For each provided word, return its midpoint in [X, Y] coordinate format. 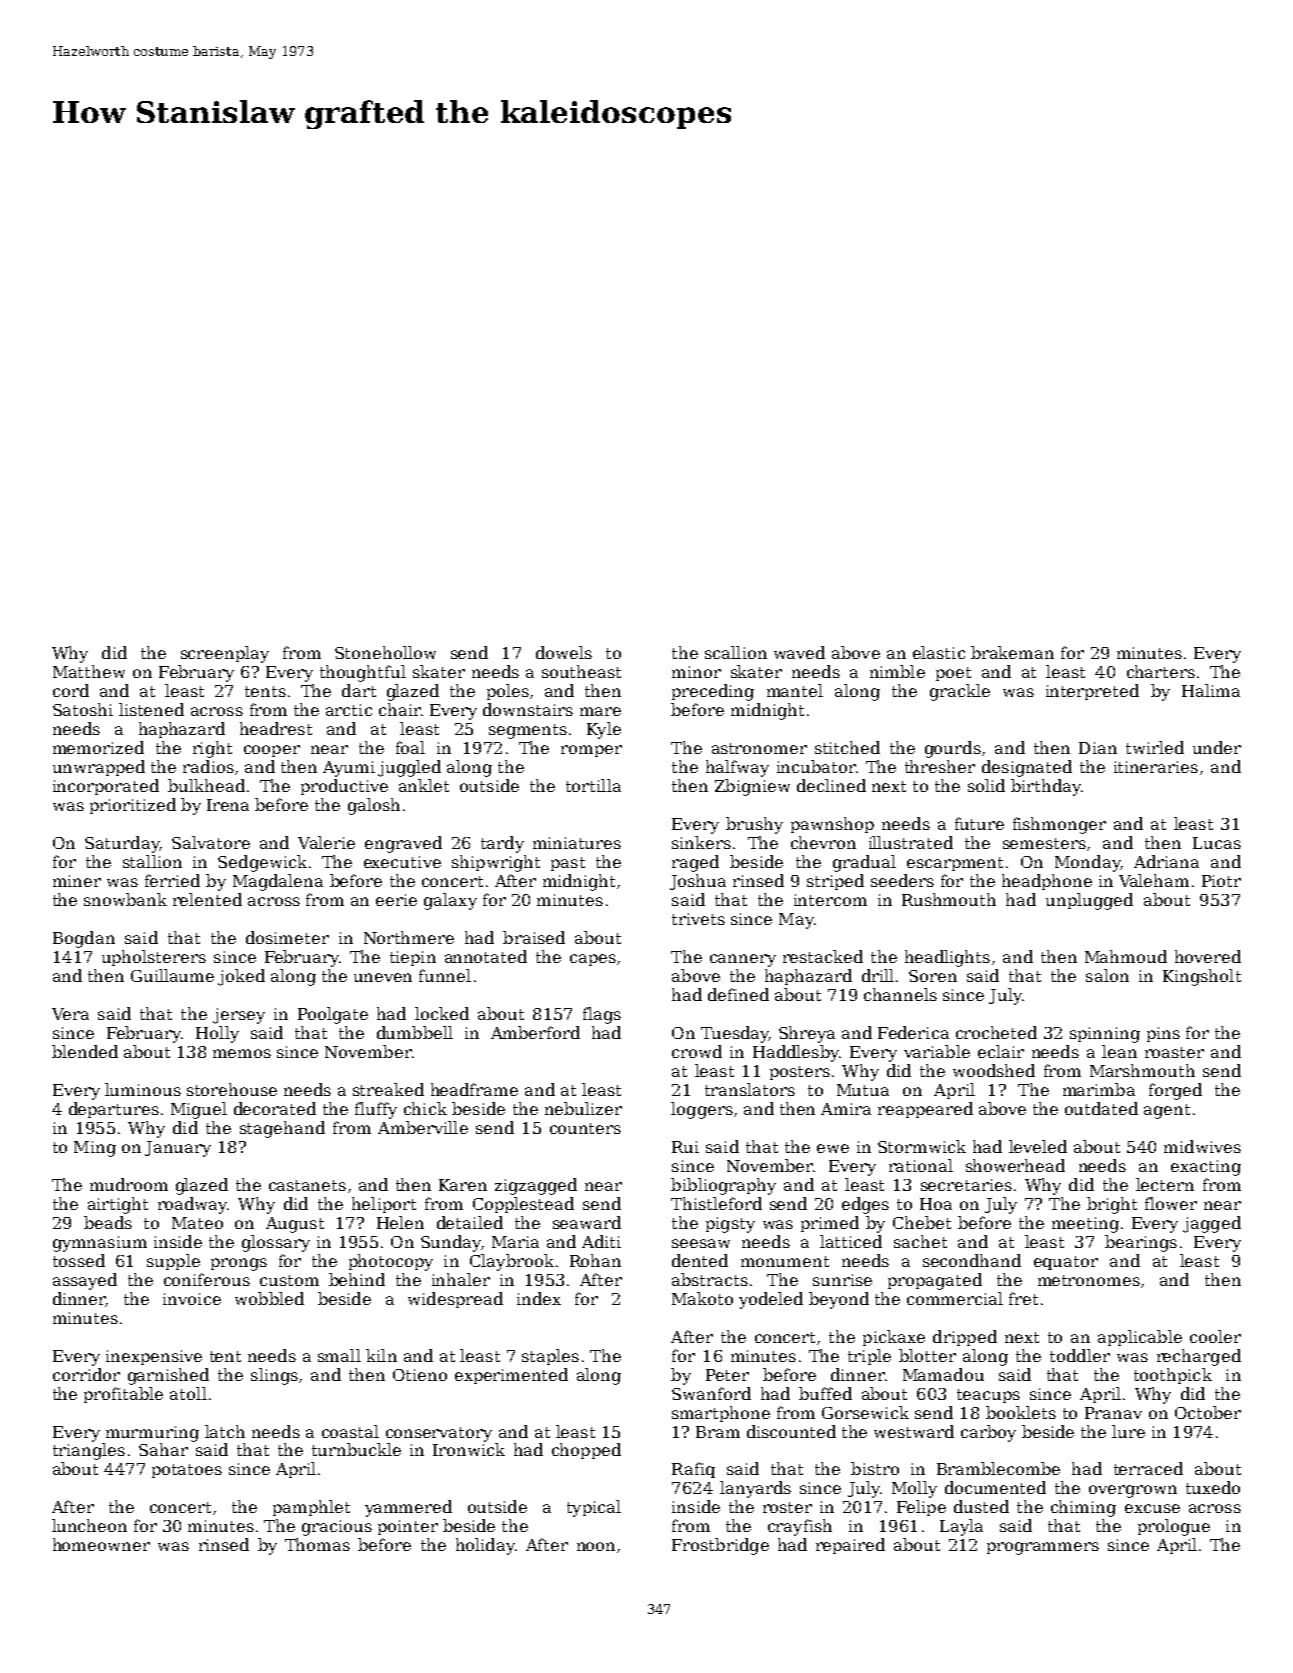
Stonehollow [385, 652]
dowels [564, 652]
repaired [850, 1546]
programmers [1043, 1548]
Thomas [317, 1544]
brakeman [1012, 652]
